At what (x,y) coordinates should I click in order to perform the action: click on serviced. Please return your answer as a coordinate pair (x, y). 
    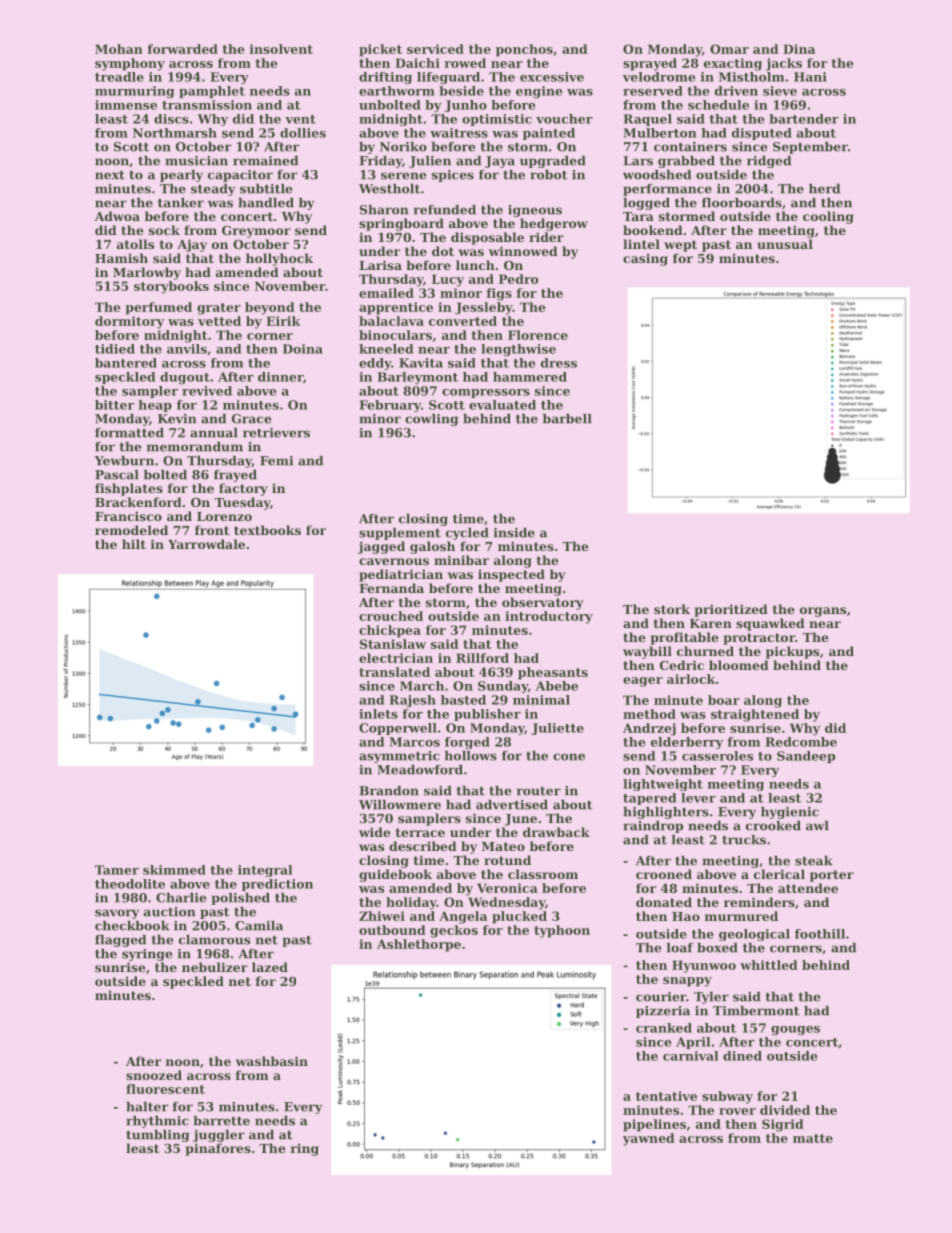
    Looking at the image, I should click on (435, 49).
